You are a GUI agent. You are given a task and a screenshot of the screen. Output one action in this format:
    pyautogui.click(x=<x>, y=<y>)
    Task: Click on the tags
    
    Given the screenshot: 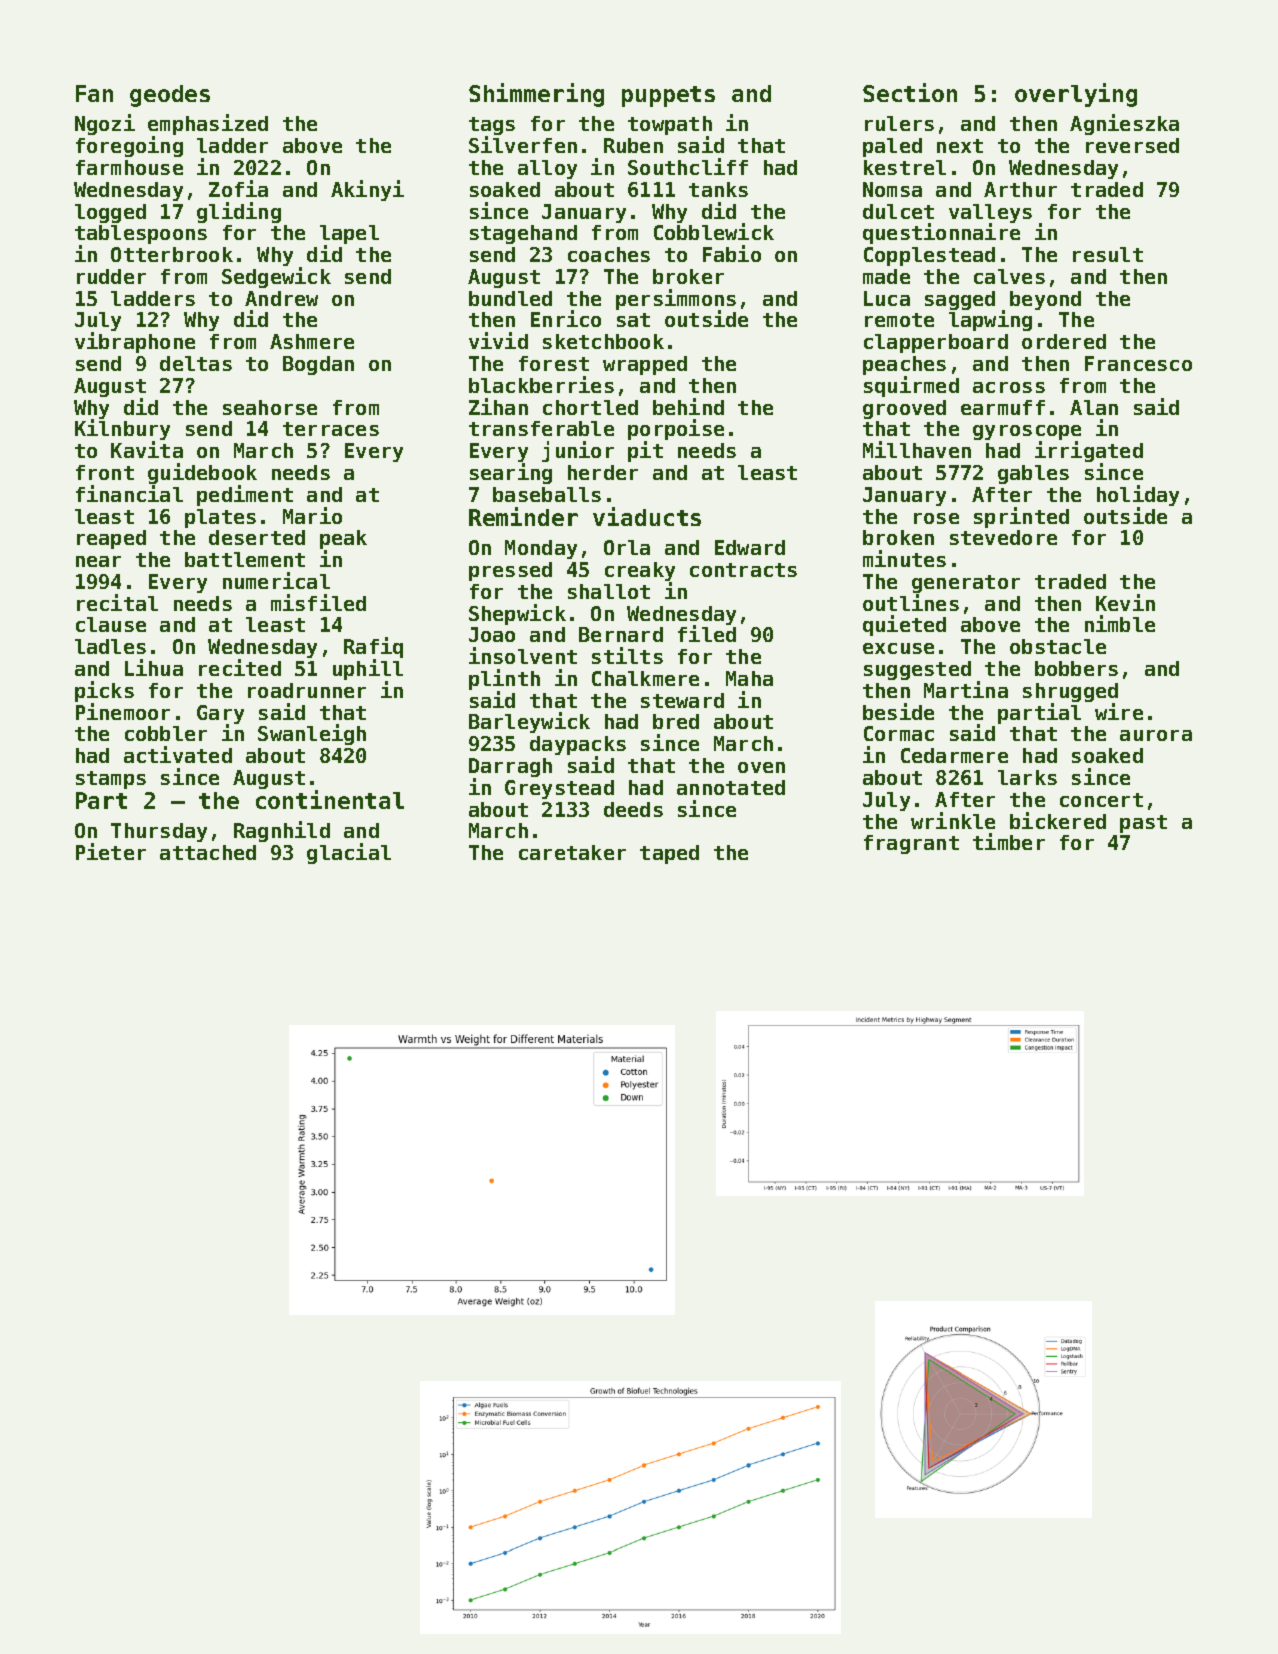 What is the action you would take?
    pyautogui.click(x=492, y=127)
